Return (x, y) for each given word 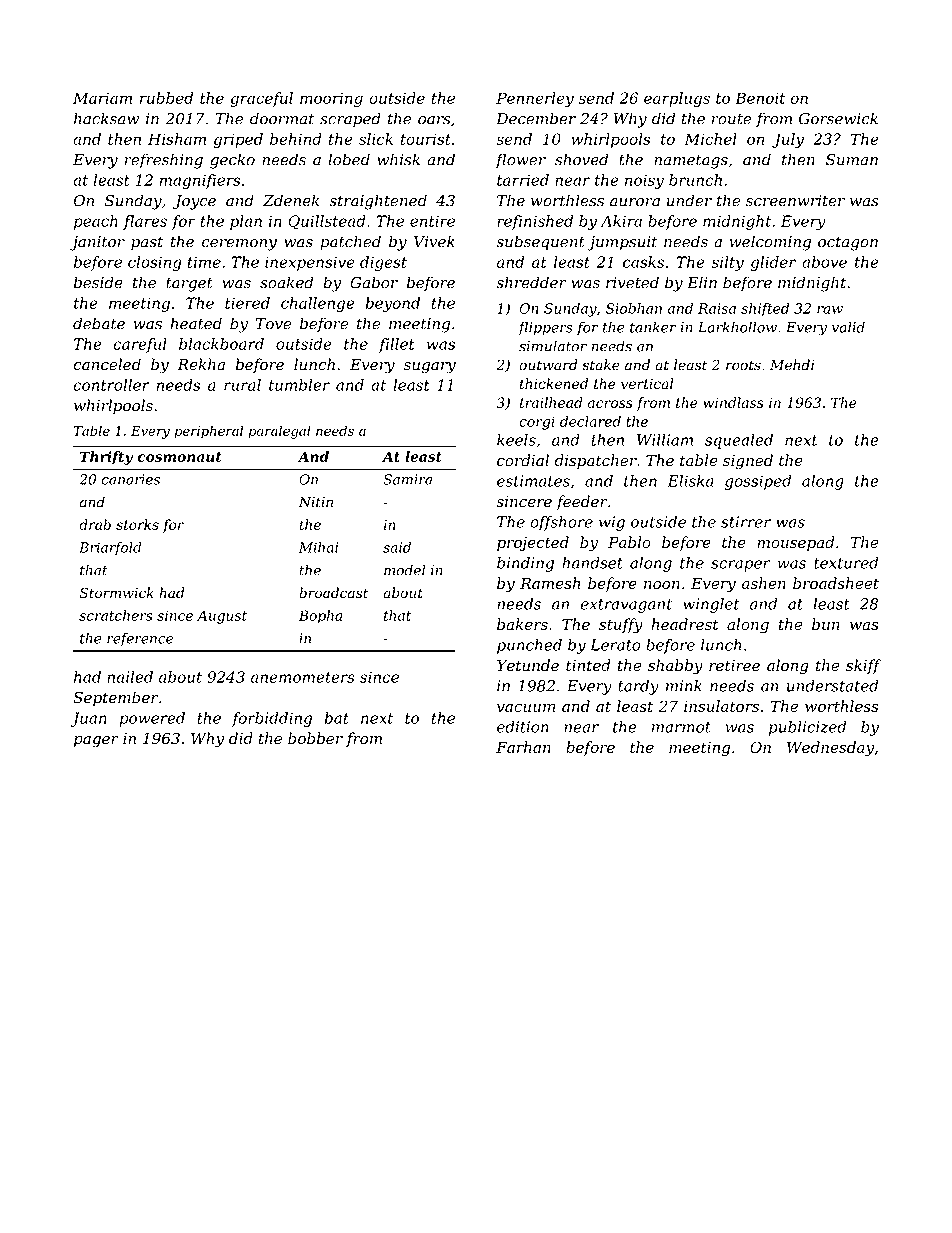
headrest (685, 624)
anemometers (303, 677)
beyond (393, 304)
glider (773, 263)
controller (112, 385)
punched (529, 646)
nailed (130, 677)
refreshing (164, 161)
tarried (523, 180)
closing (155, 263)
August (222, 617)
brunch (695, 180)
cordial (523, 460)
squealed (739, 441)
